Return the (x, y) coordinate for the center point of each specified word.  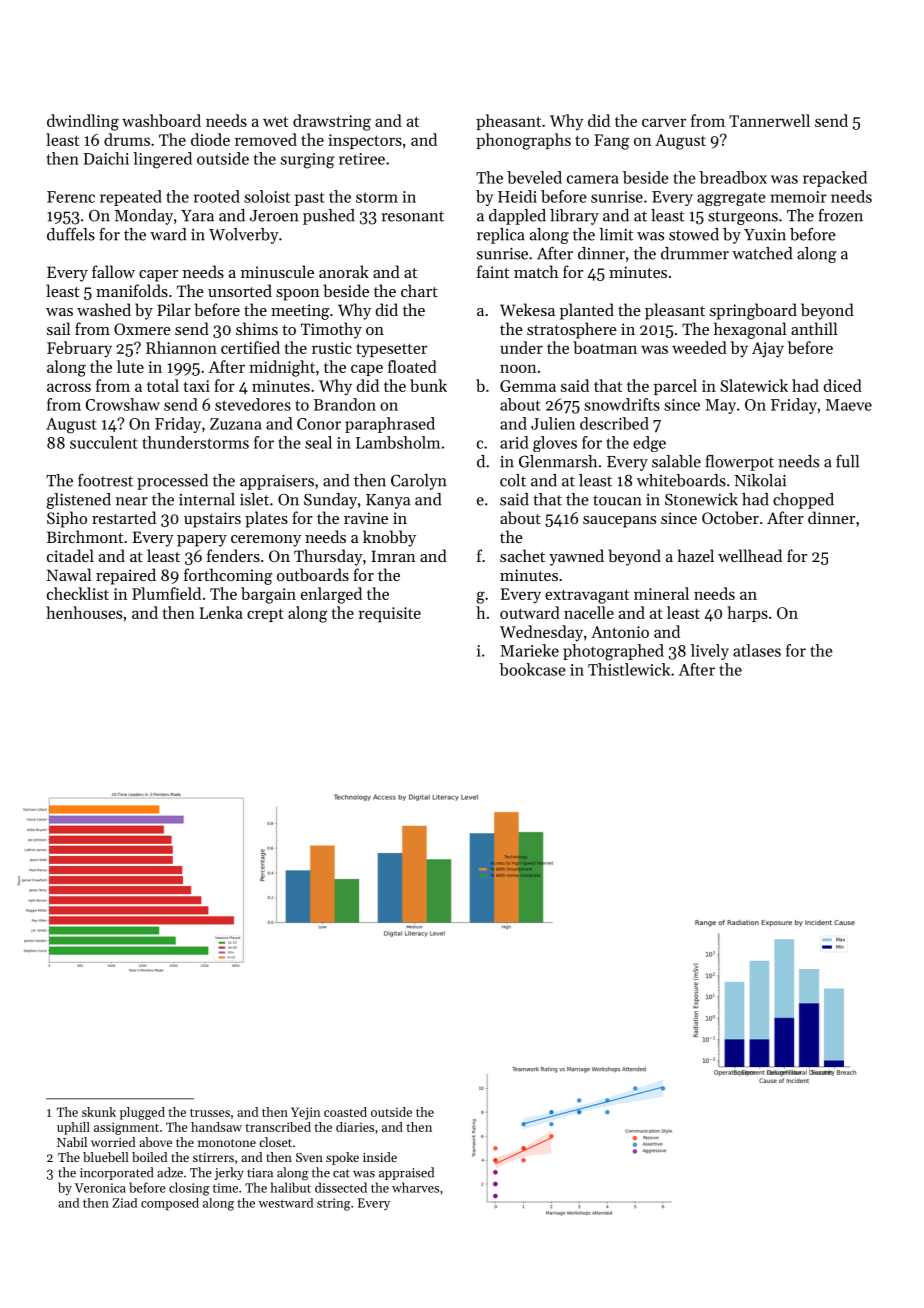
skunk (99, 1112)
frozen (840, 215)
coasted (345, 1112)
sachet (522, 555)
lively (710, 652)
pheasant (508, 122)
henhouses (84, 612)
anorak (344, 271)
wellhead (750, 555)
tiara (260, 1173)
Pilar (174, 309)
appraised (406, 1173)
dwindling (83, 122)
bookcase (532, 669)
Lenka (221, 612)
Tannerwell (769, 120)
